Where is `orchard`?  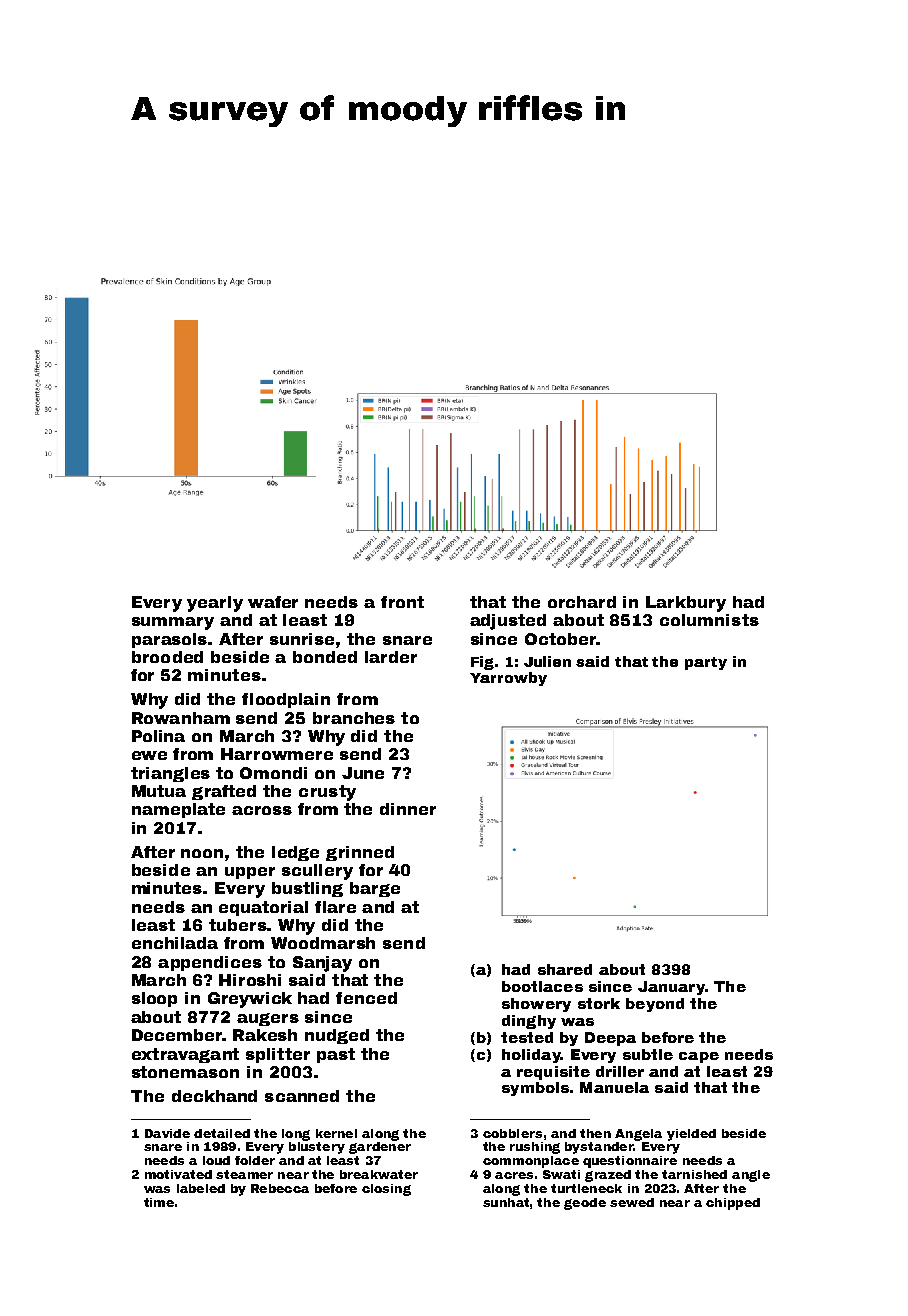 orchard is located at coordinates (582, 602).
